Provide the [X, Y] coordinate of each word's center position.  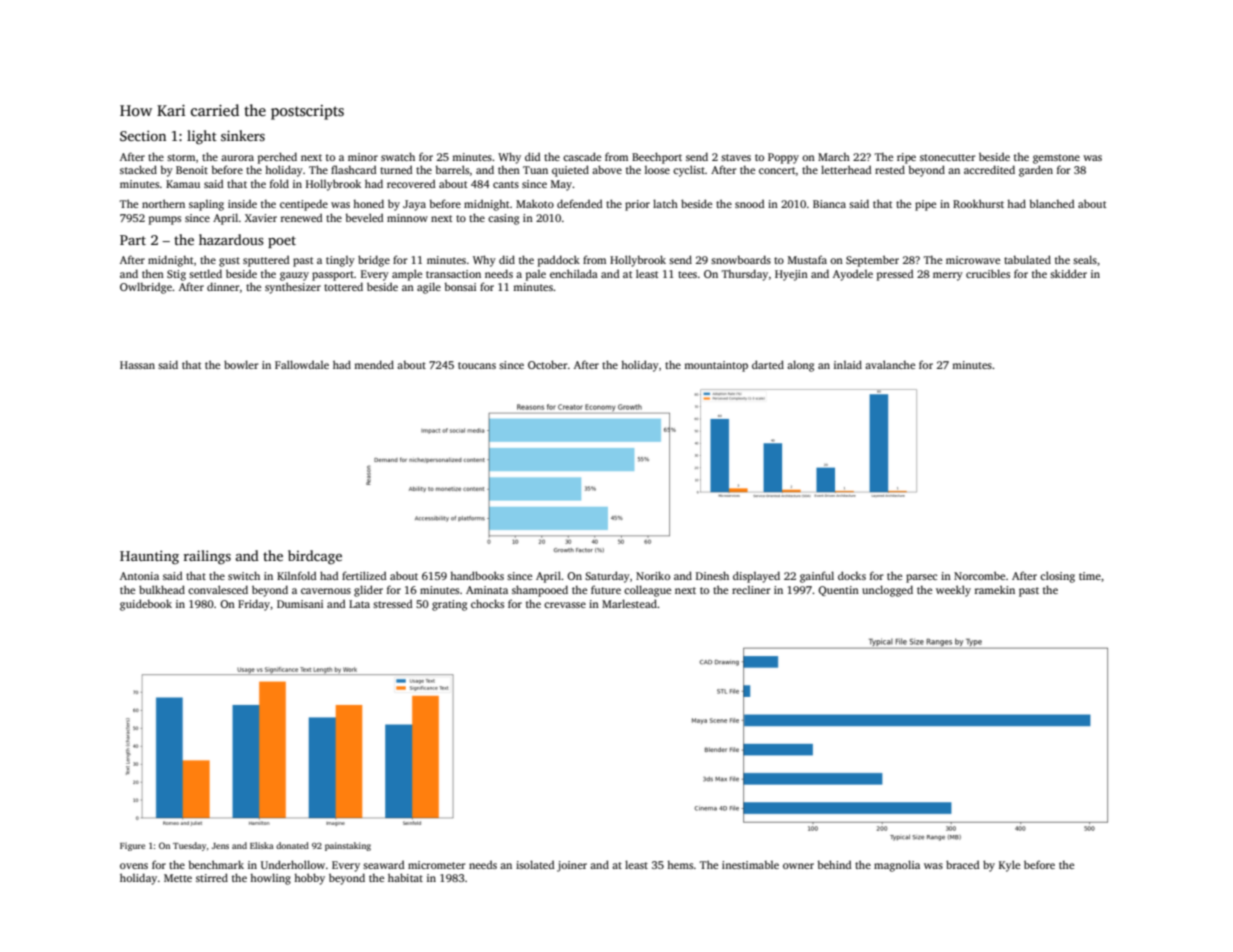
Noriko [653, 575]
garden [1036, 171]
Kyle [1009, 866]
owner [798, 866]
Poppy [783, 158]
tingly [340, 261]
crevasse [565, 605]
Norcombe [979, 575]
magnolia [897, 866]
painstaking [348, 846]
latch [665, 203]
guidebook [146, 605]
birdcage [315, 557]
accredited [989, 169]
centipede [304, 205]
